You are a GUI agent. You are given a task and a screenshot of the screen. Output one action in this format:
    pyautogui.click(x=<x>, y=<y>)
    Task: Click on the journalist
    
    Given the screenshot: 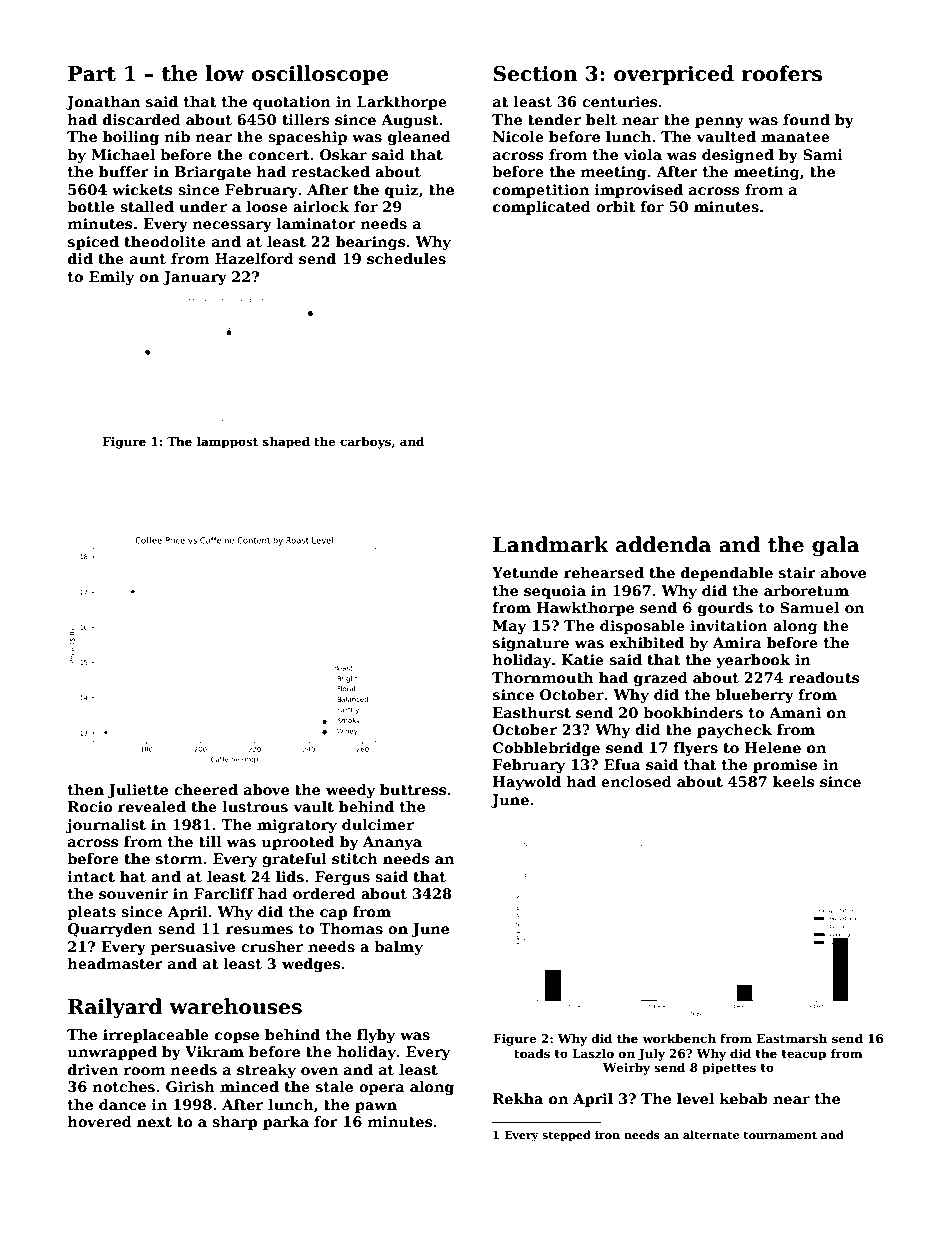 What is the action you would take?
    pyautogui.click(x=106, y=826)
